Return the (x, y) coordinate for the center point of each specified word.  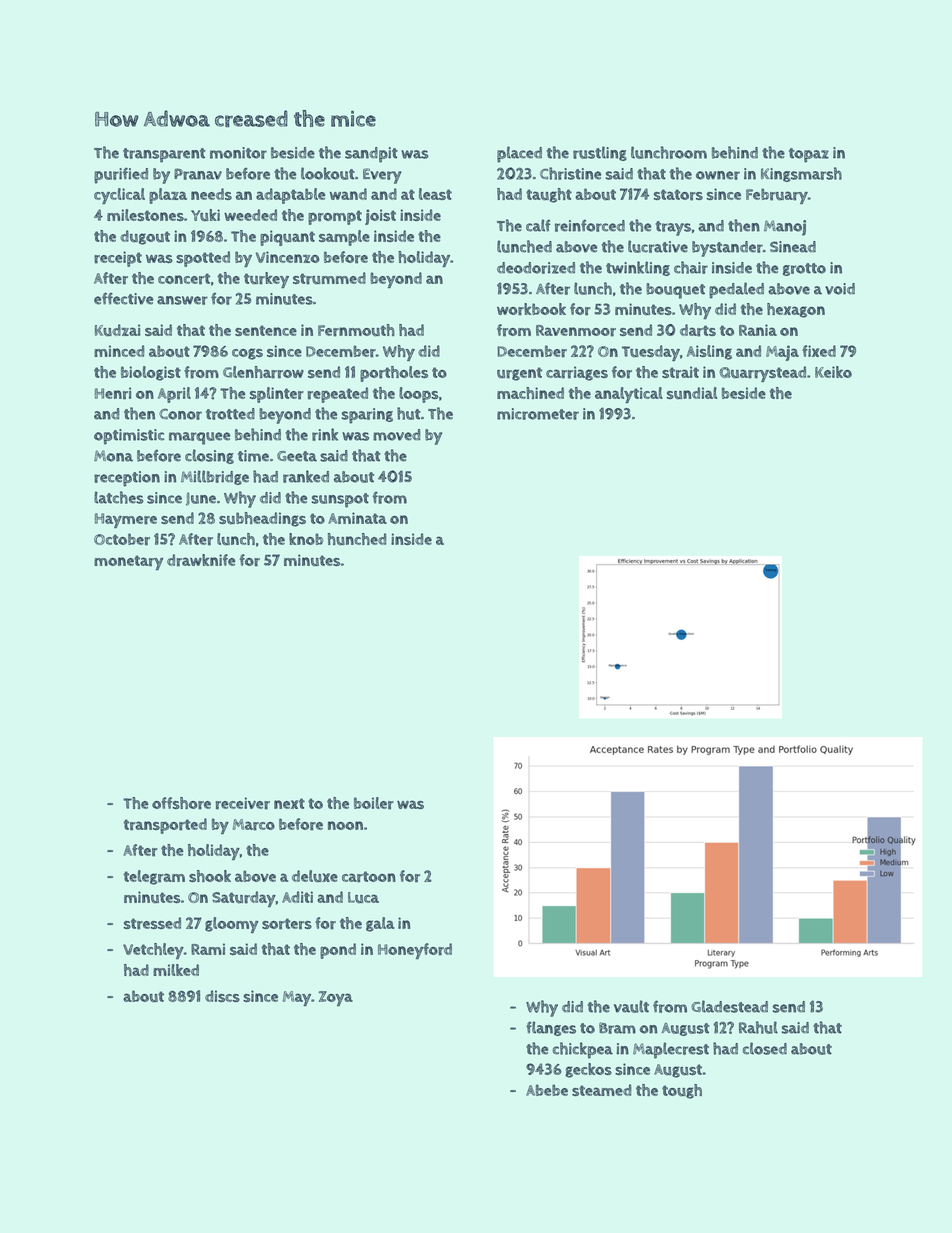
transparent (164, 155)
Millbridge (215, 477)
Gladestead (729, 1006)
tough (682, 1091)
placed (519, 154)
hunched (357, 539)
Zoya (336, 998)
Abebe (547, 1090)
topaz (809, 155)
